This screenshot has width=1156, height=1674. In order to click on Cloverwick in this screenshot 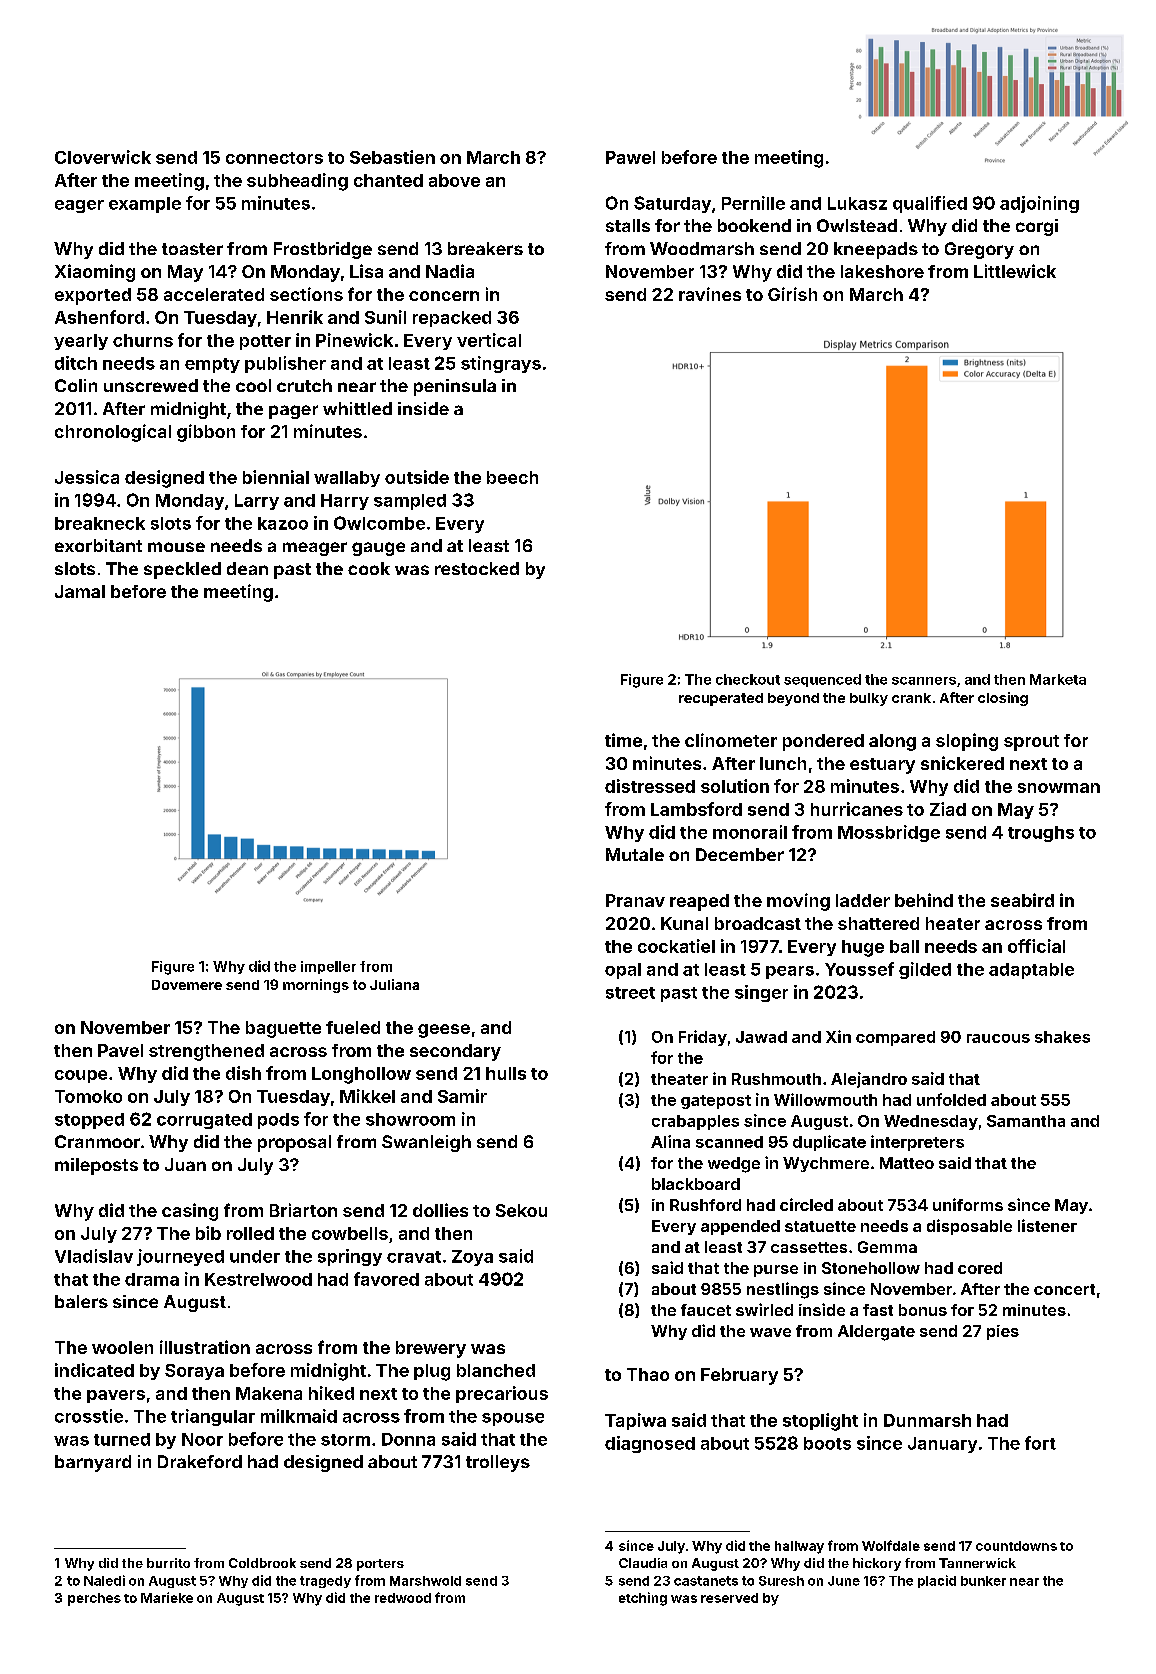, I will do `click(103, 157)`.
